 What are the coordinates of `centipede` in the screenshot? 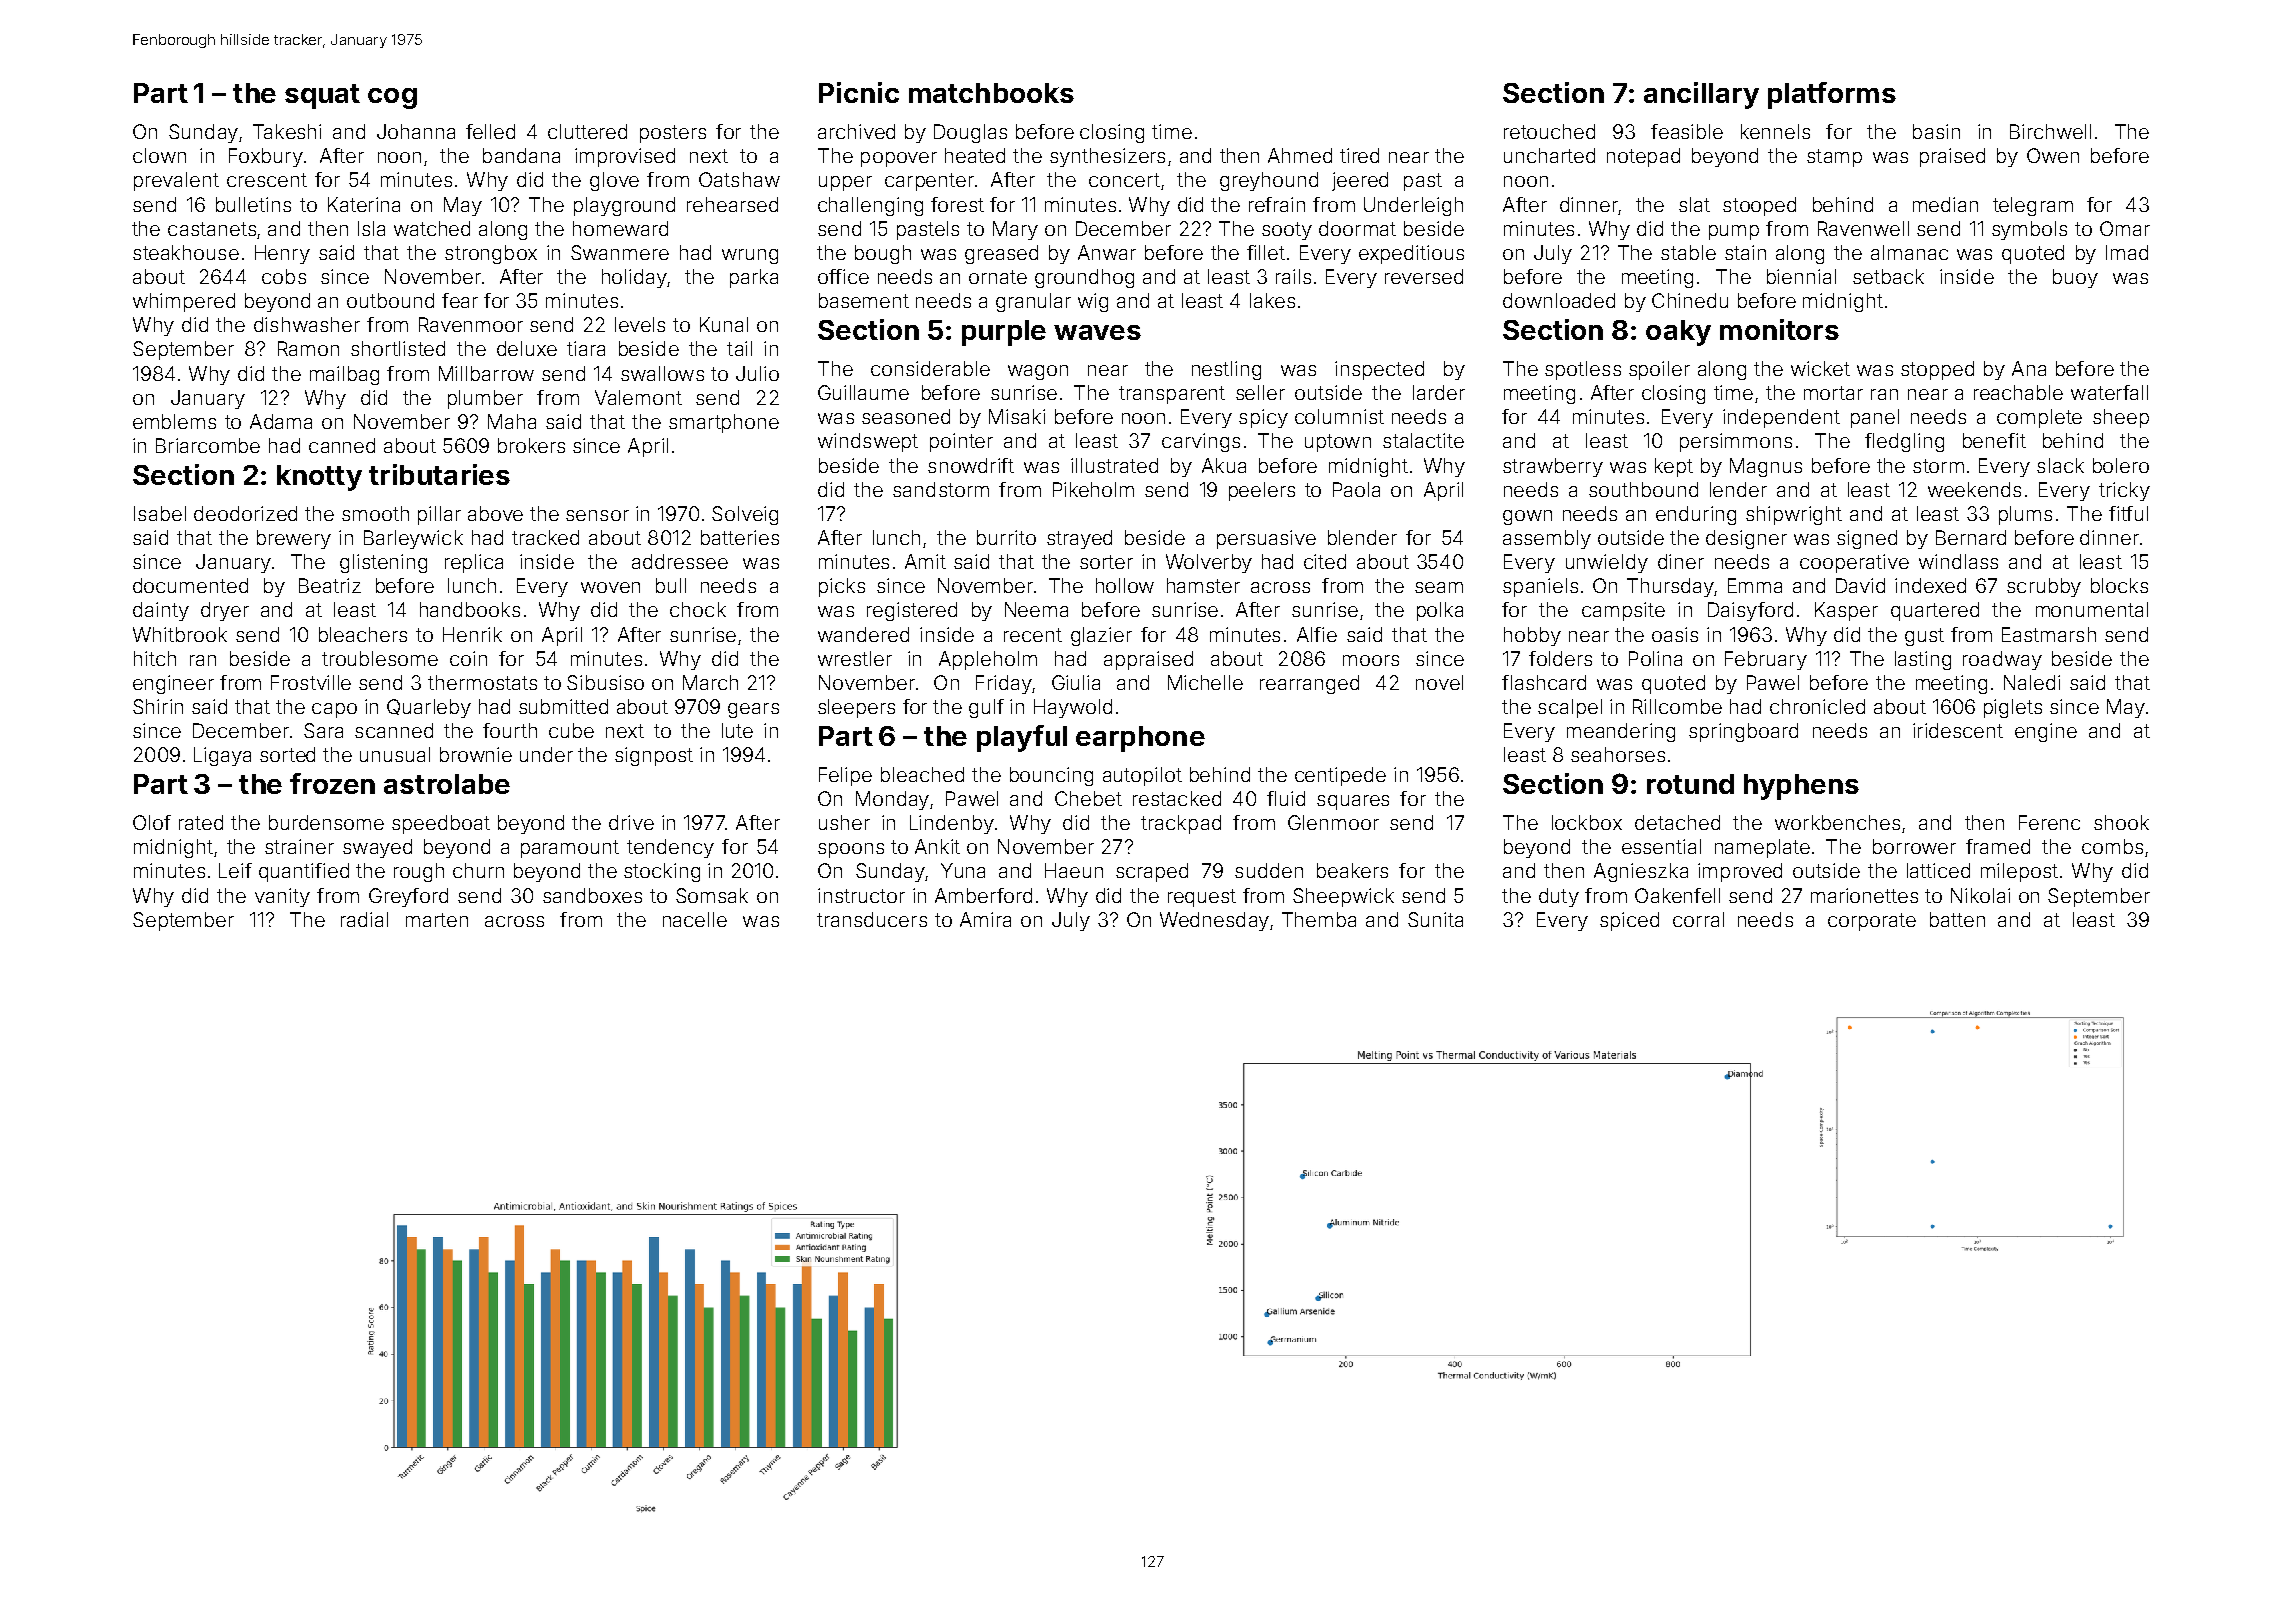 It's located at (1340, 776).
